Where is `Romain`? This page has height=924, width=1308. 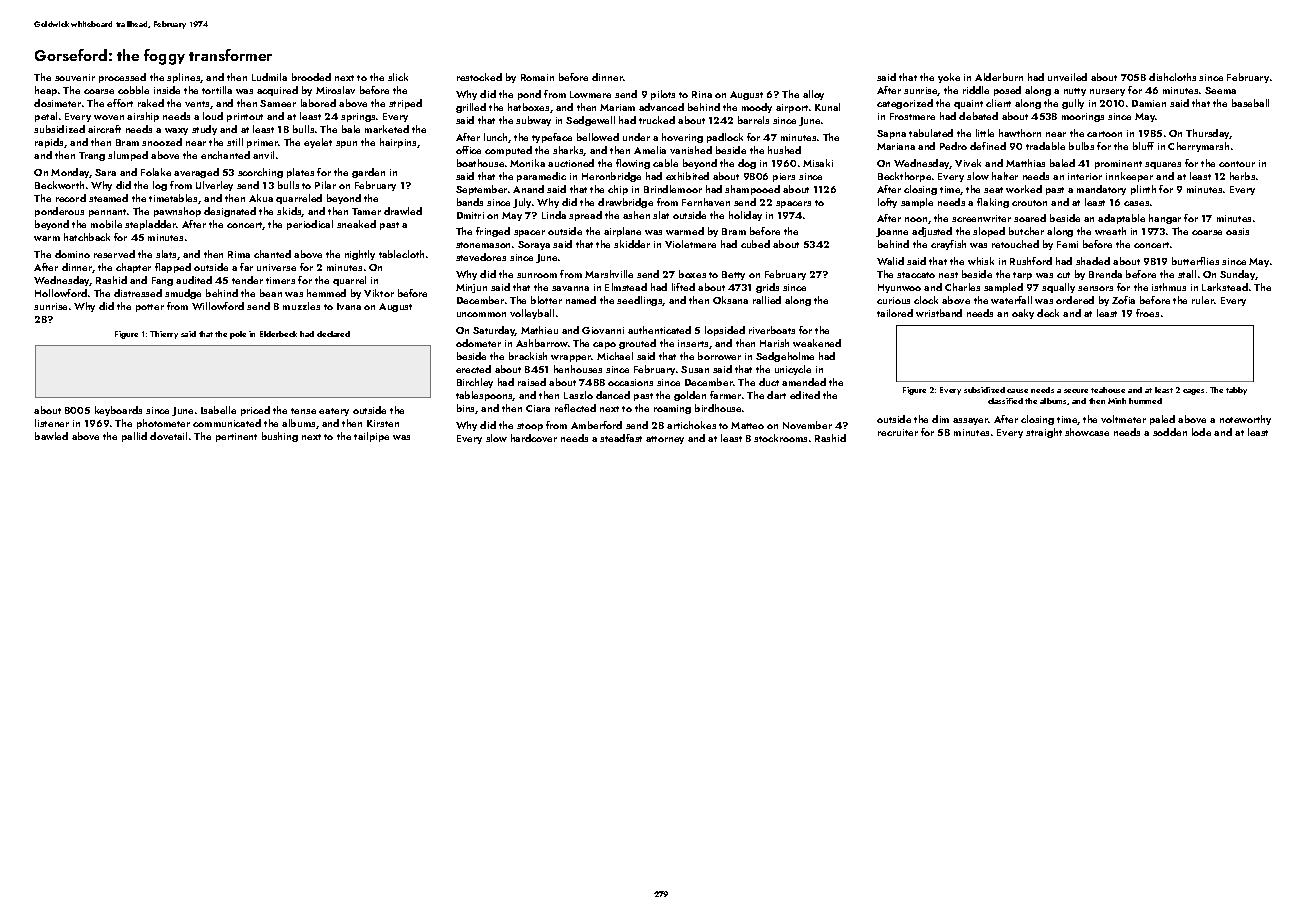
Romain is located at coordinates (537, 77).
